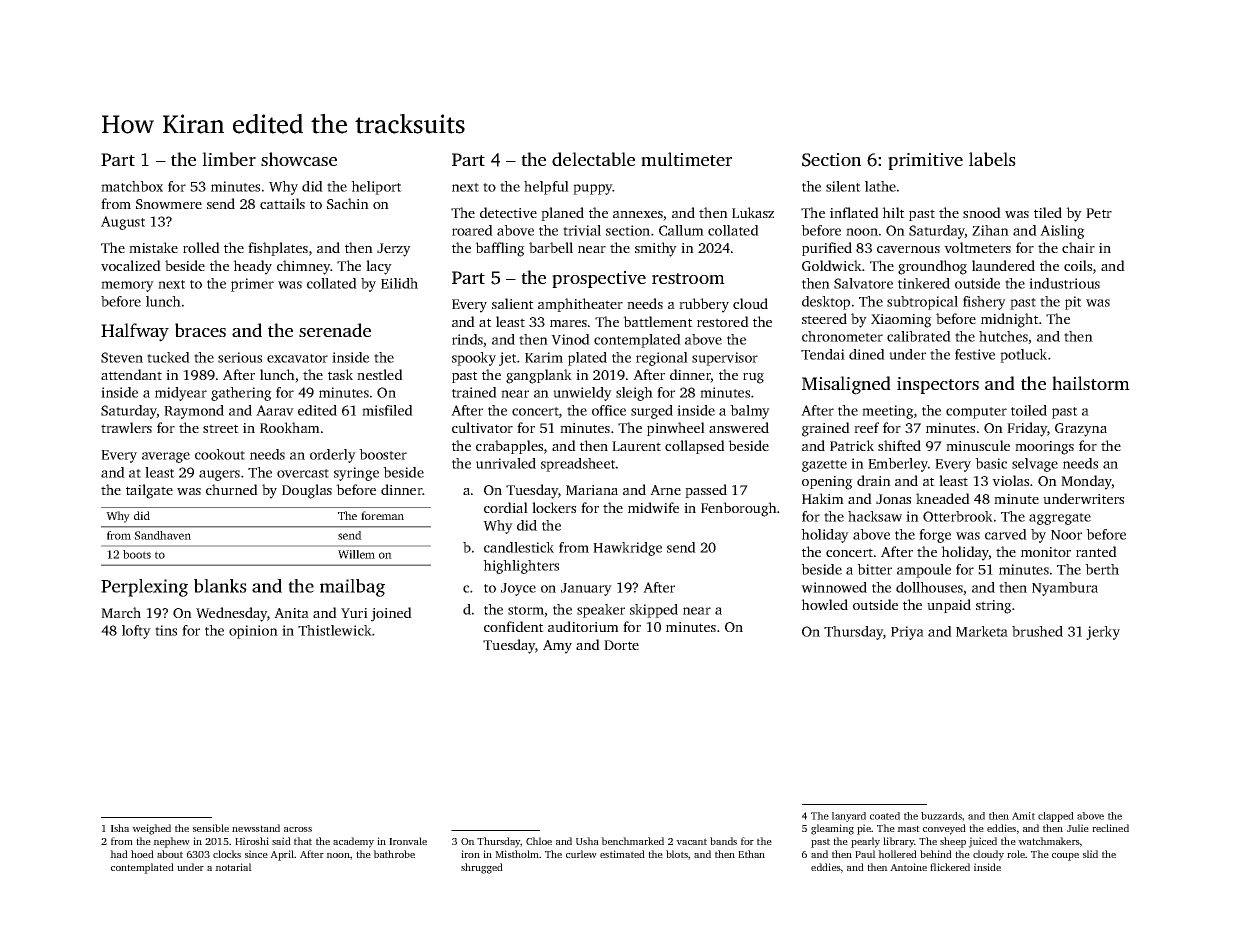  Describe the element at coordinates (229, 159) in the screenshot. I see `limber` at that location.
